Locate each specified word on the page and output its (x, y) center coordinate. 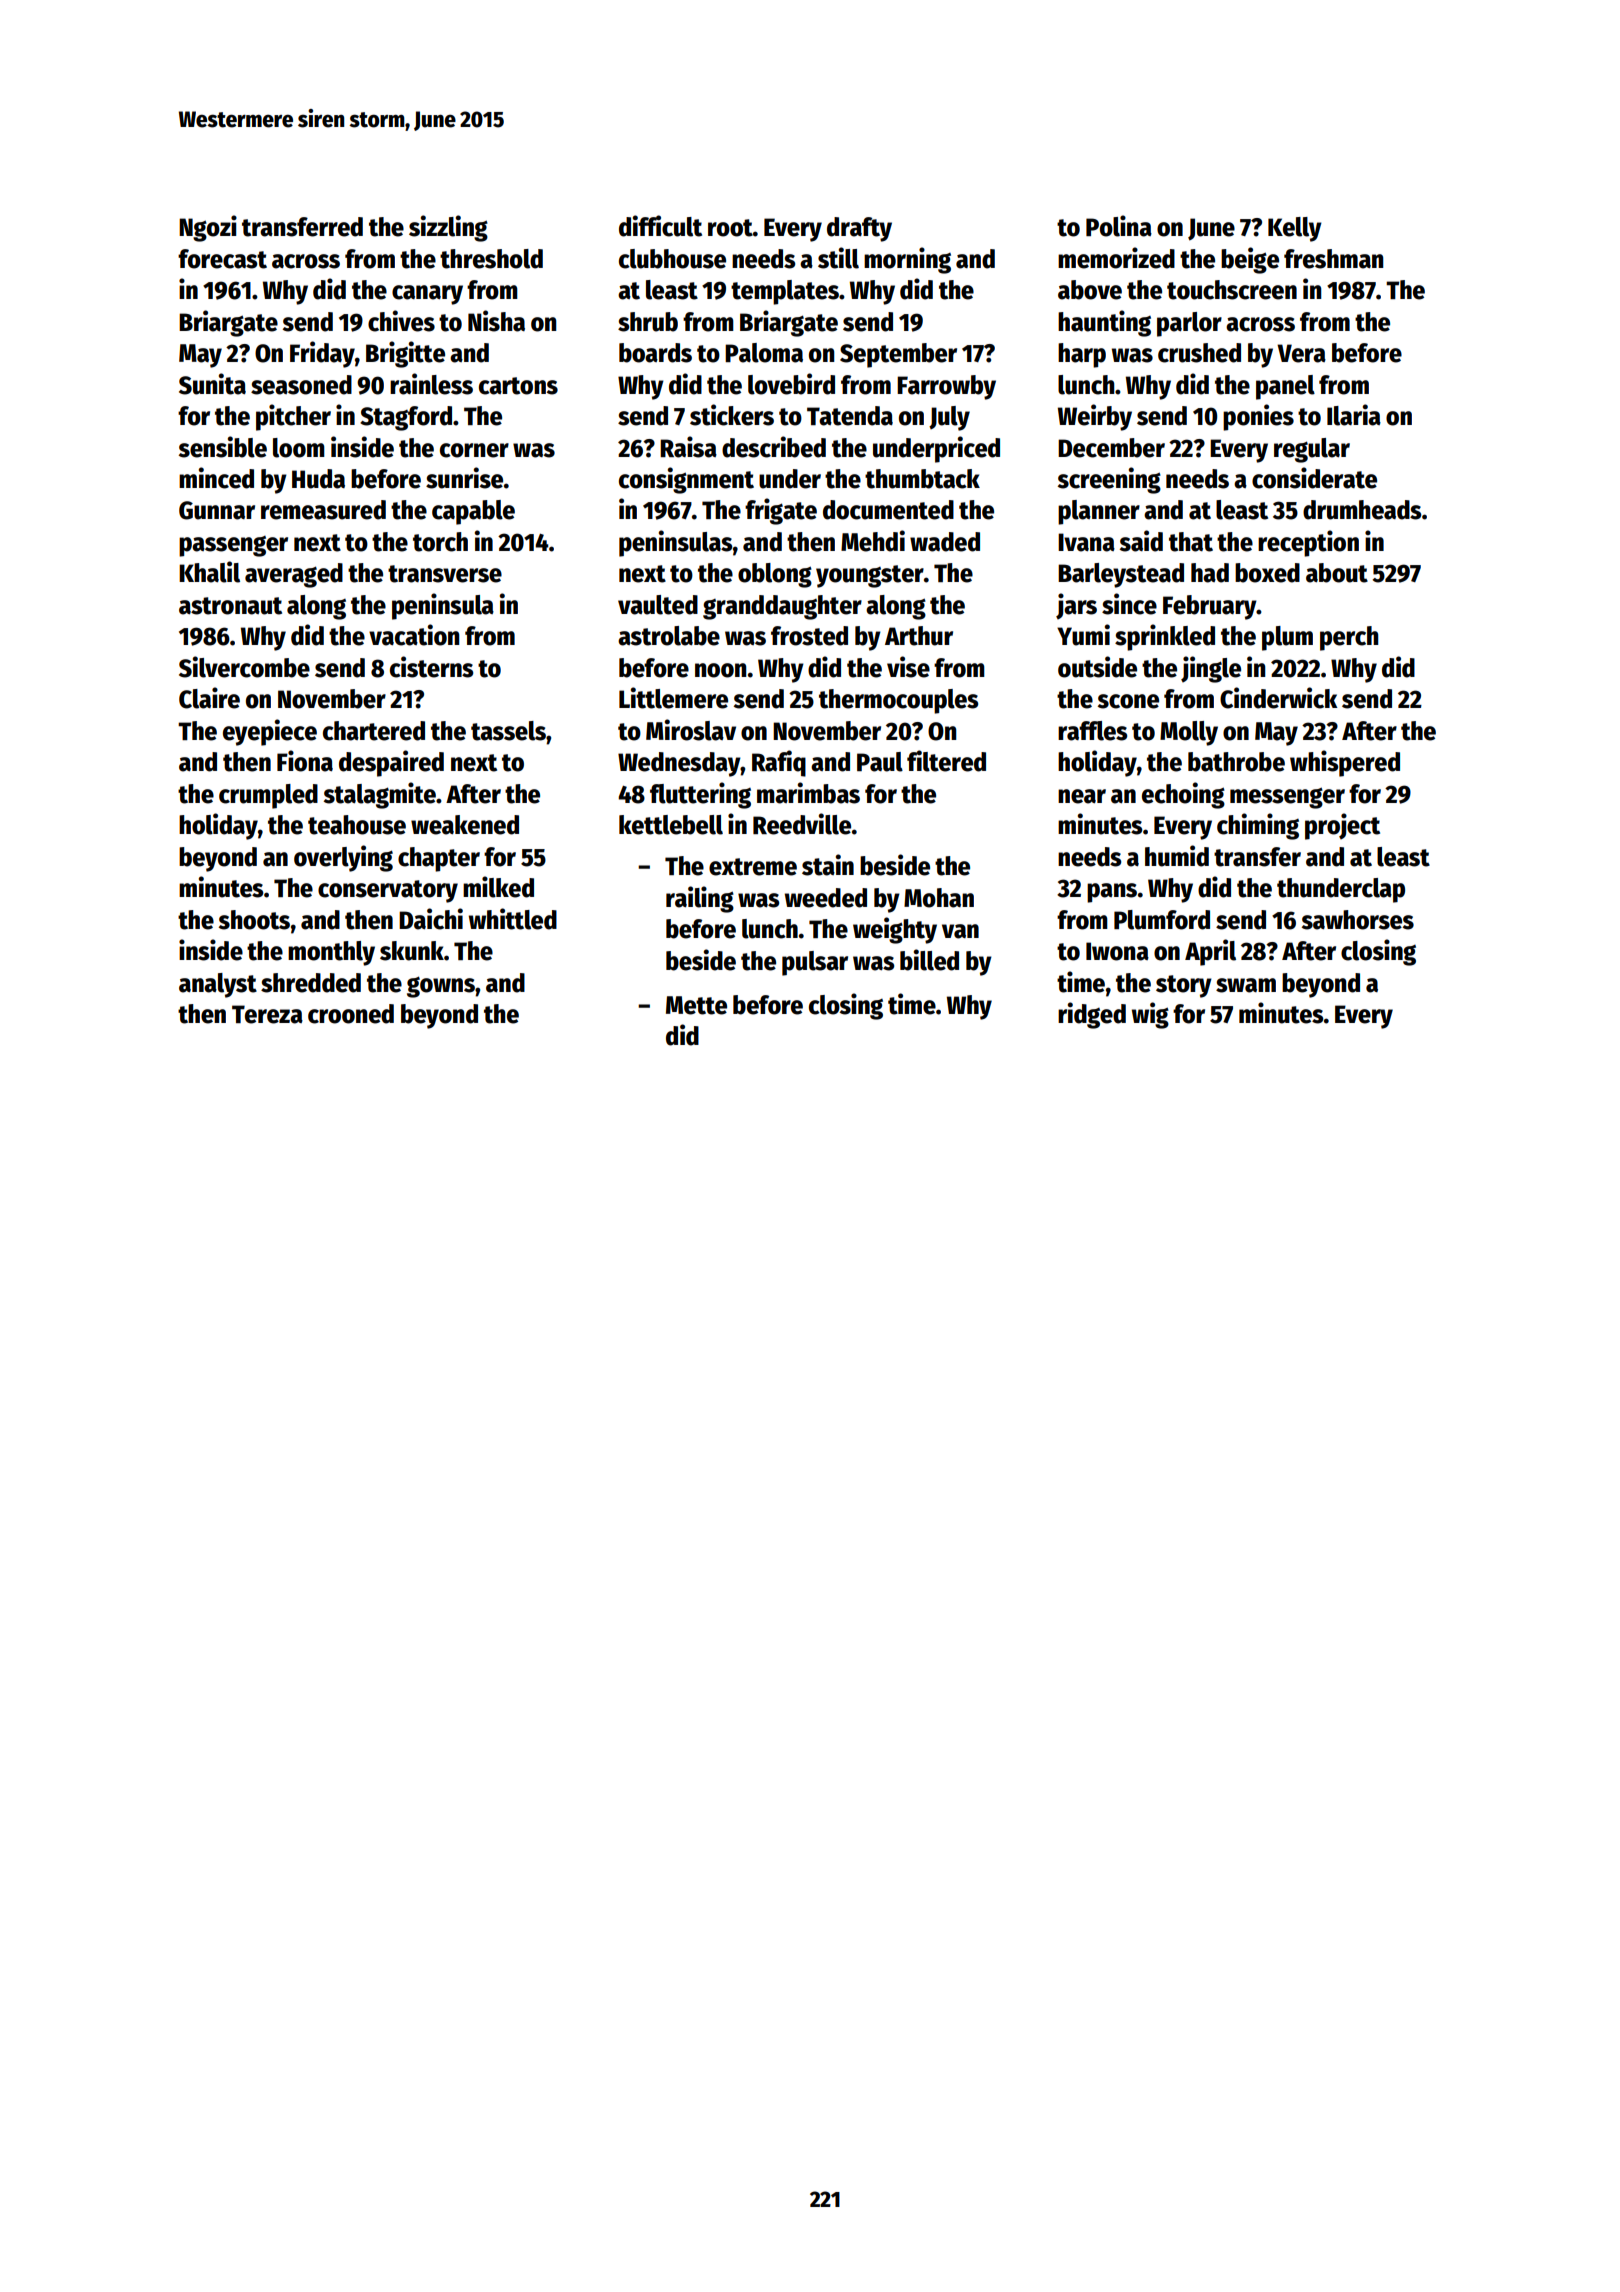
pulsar (815, 963)
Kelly (1295, 229)
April (1210, 952)
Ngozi (208, 228)
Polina (1119, 226)
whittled (513, 919)
